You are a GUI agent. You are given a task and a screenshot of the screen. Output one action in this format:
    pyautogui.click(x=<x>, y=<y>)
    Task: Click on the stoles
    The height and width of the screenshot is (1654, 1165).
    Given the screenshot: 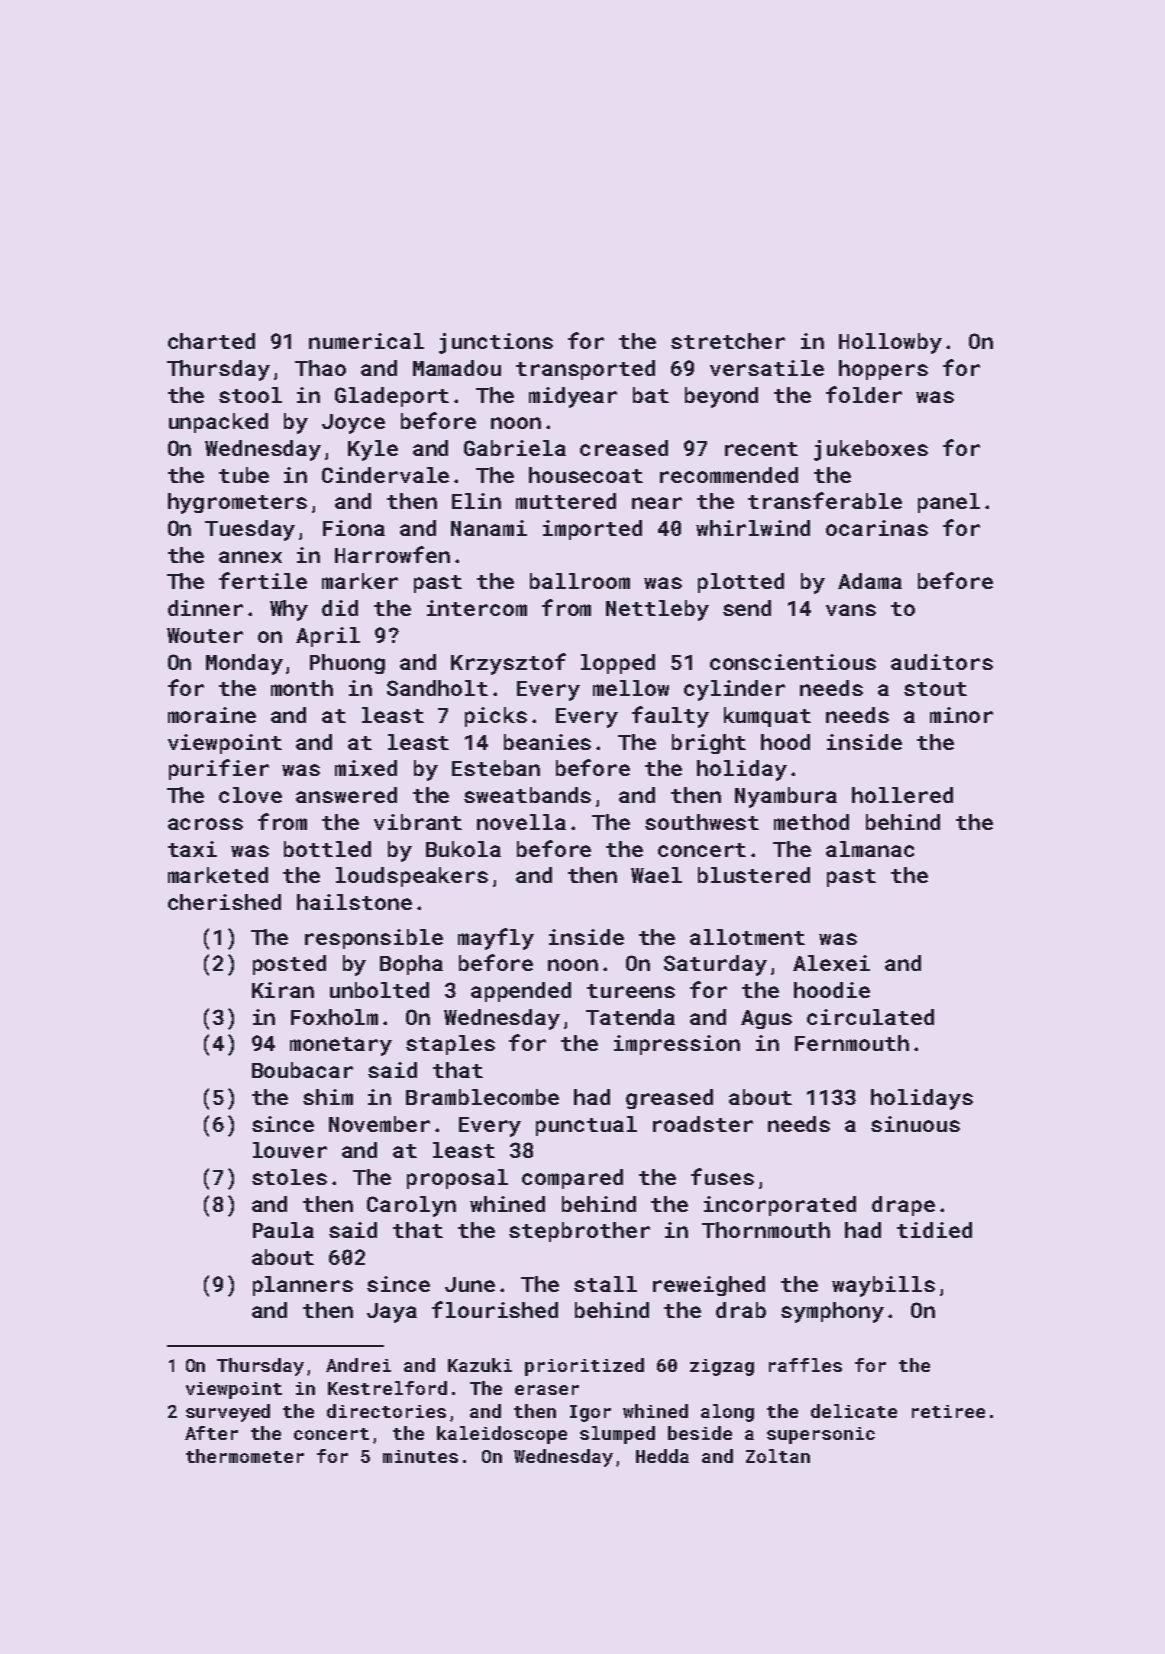 What is the action you would take?
    pyautogui.click(x=289, y=1177)
